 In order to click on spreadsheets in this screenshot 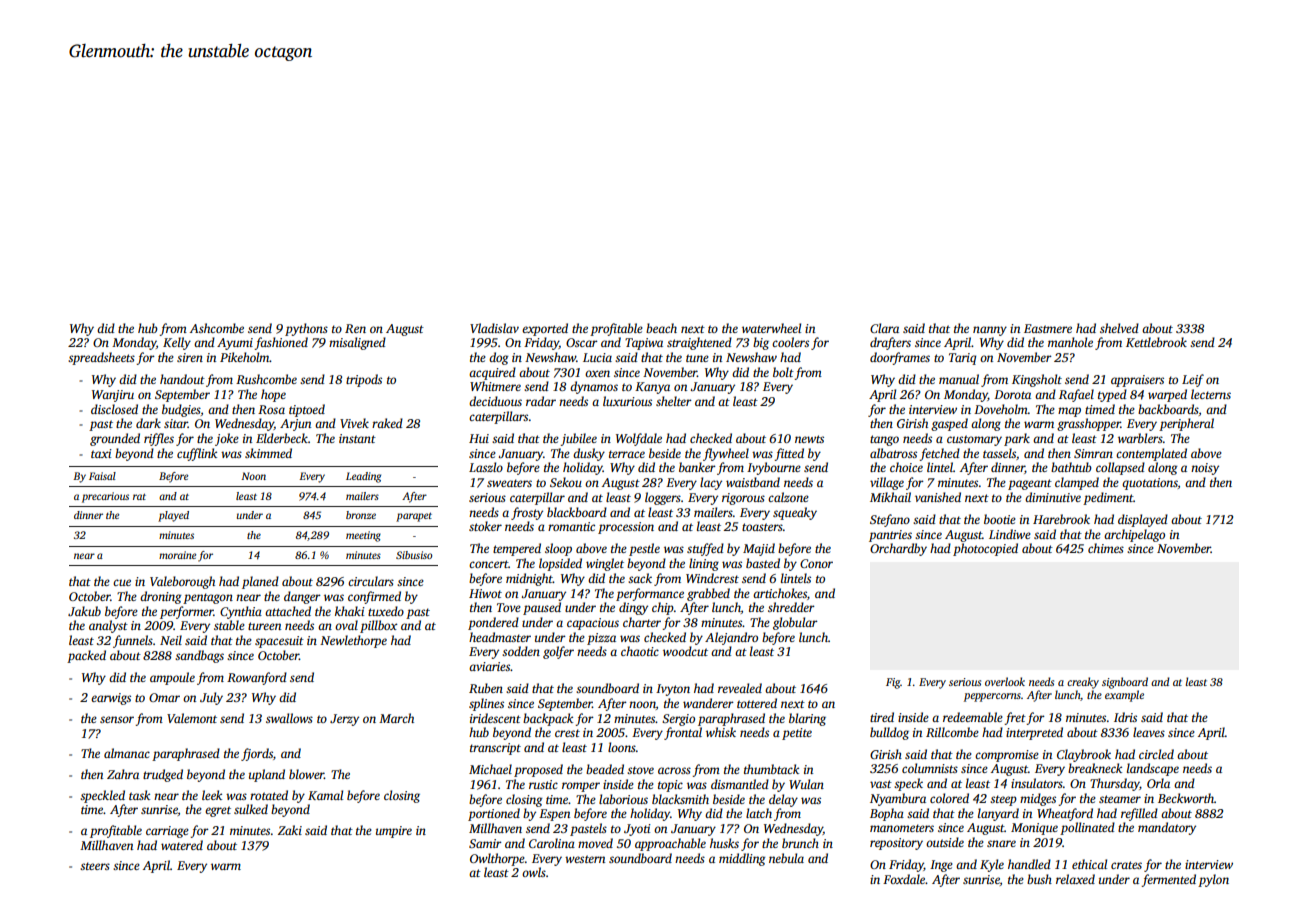, I will do `click(101, 358)`.
